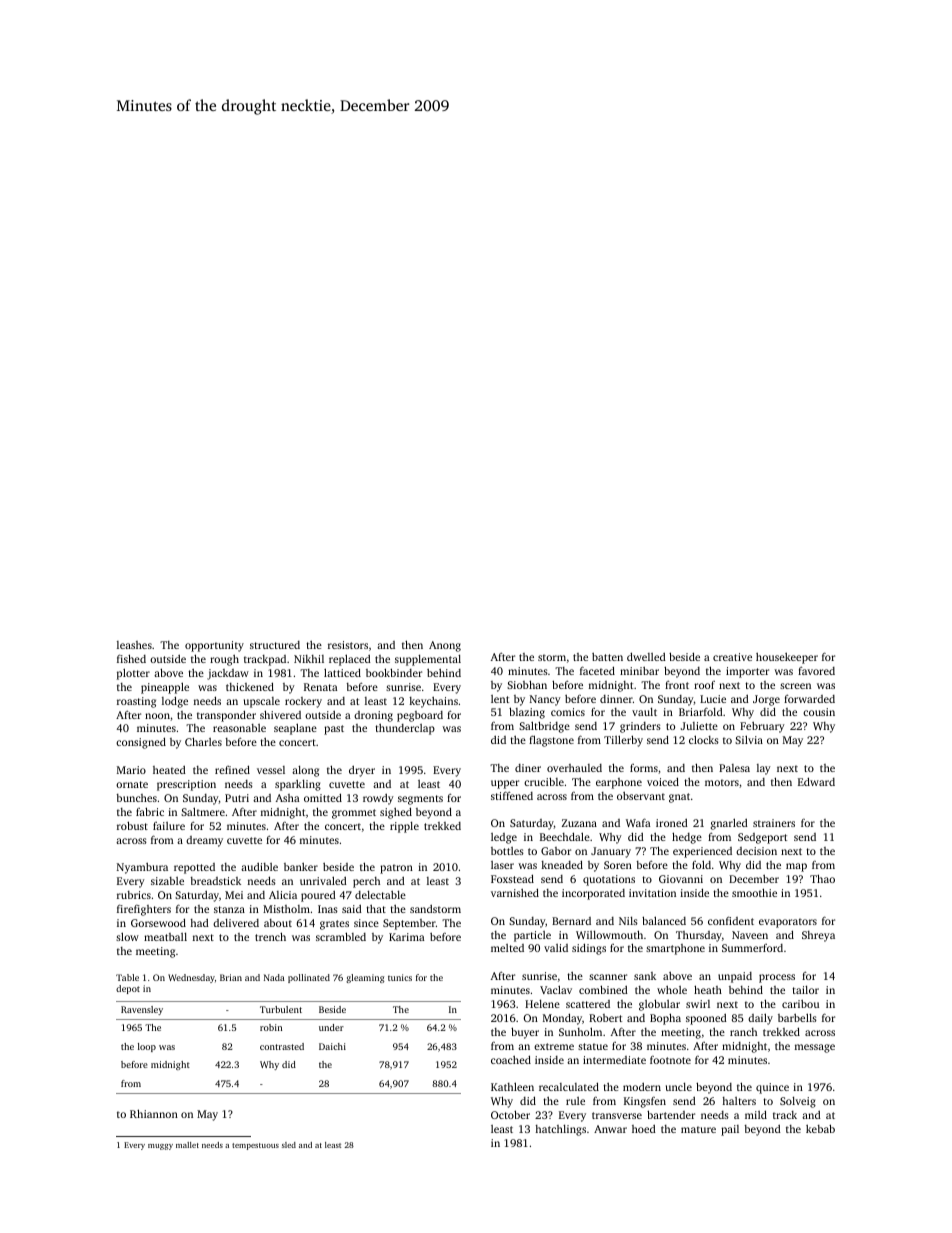  I want to click on Bopha, so click(665, 1019).
